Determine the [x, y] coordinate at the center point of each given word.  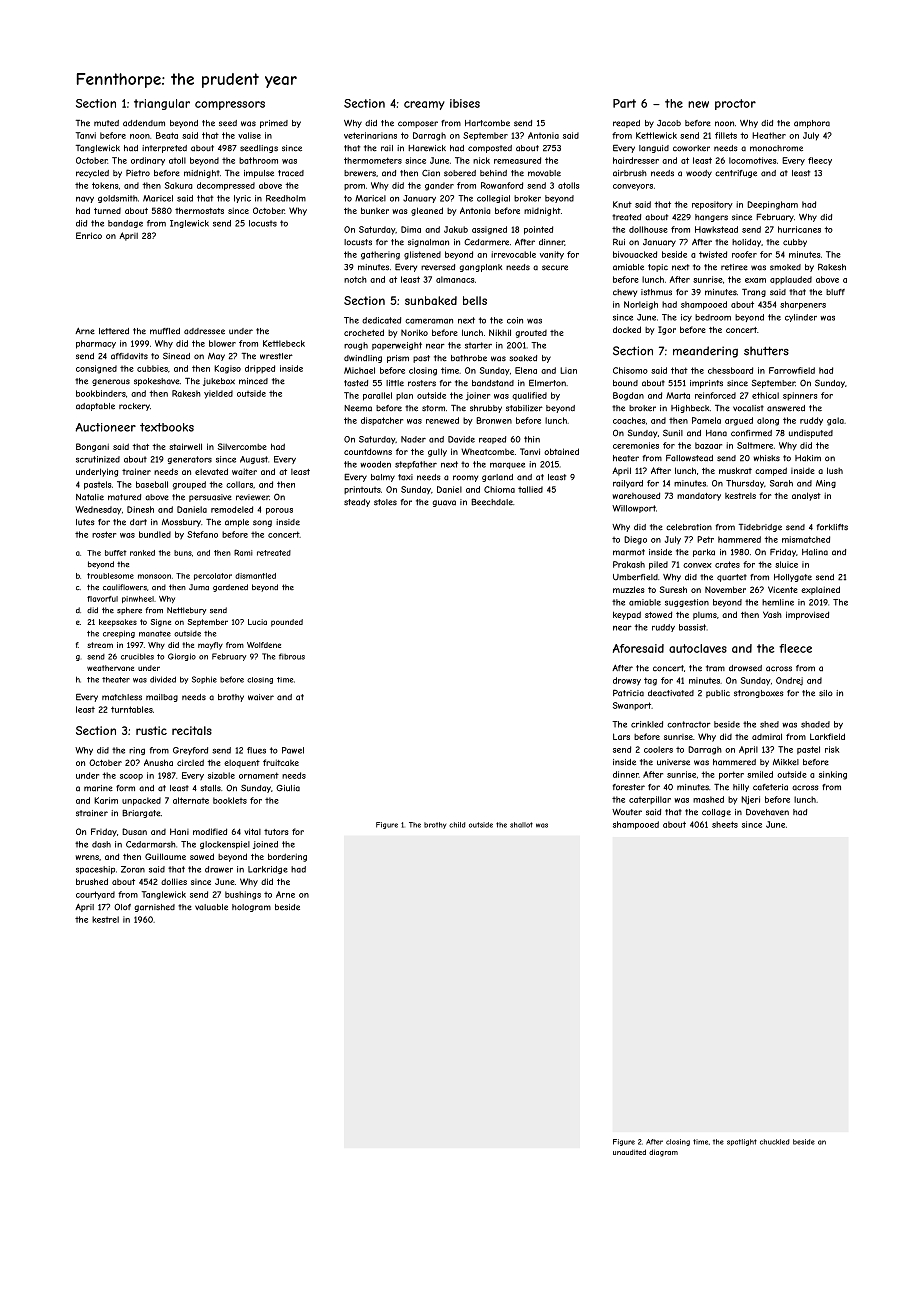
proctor [735, 104]
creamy [424, 105]
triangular [162, 104]
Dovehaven [767, 812]
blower [222, 343]
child [457, 825]
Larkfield [827, 736]
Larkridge [268, 870]
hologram [251, 908]
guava [444, 503]
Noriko [414, 332]
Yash [772, 614]
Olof [122, 907]
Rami [243, 552]
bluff [835, 292]
